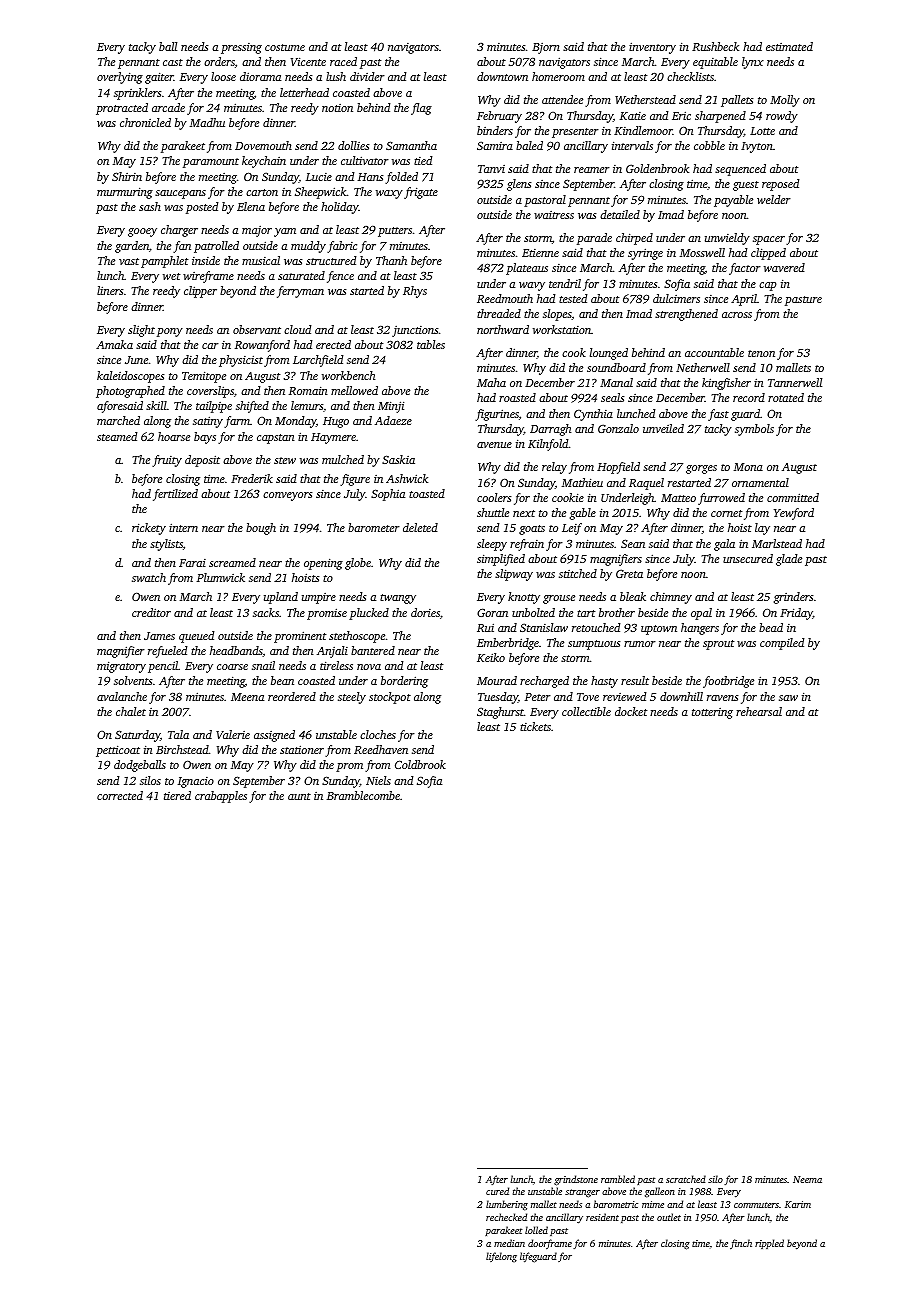 The height and width of the document is (1308, 924). I want to click on deleted, so click(420, 527).
